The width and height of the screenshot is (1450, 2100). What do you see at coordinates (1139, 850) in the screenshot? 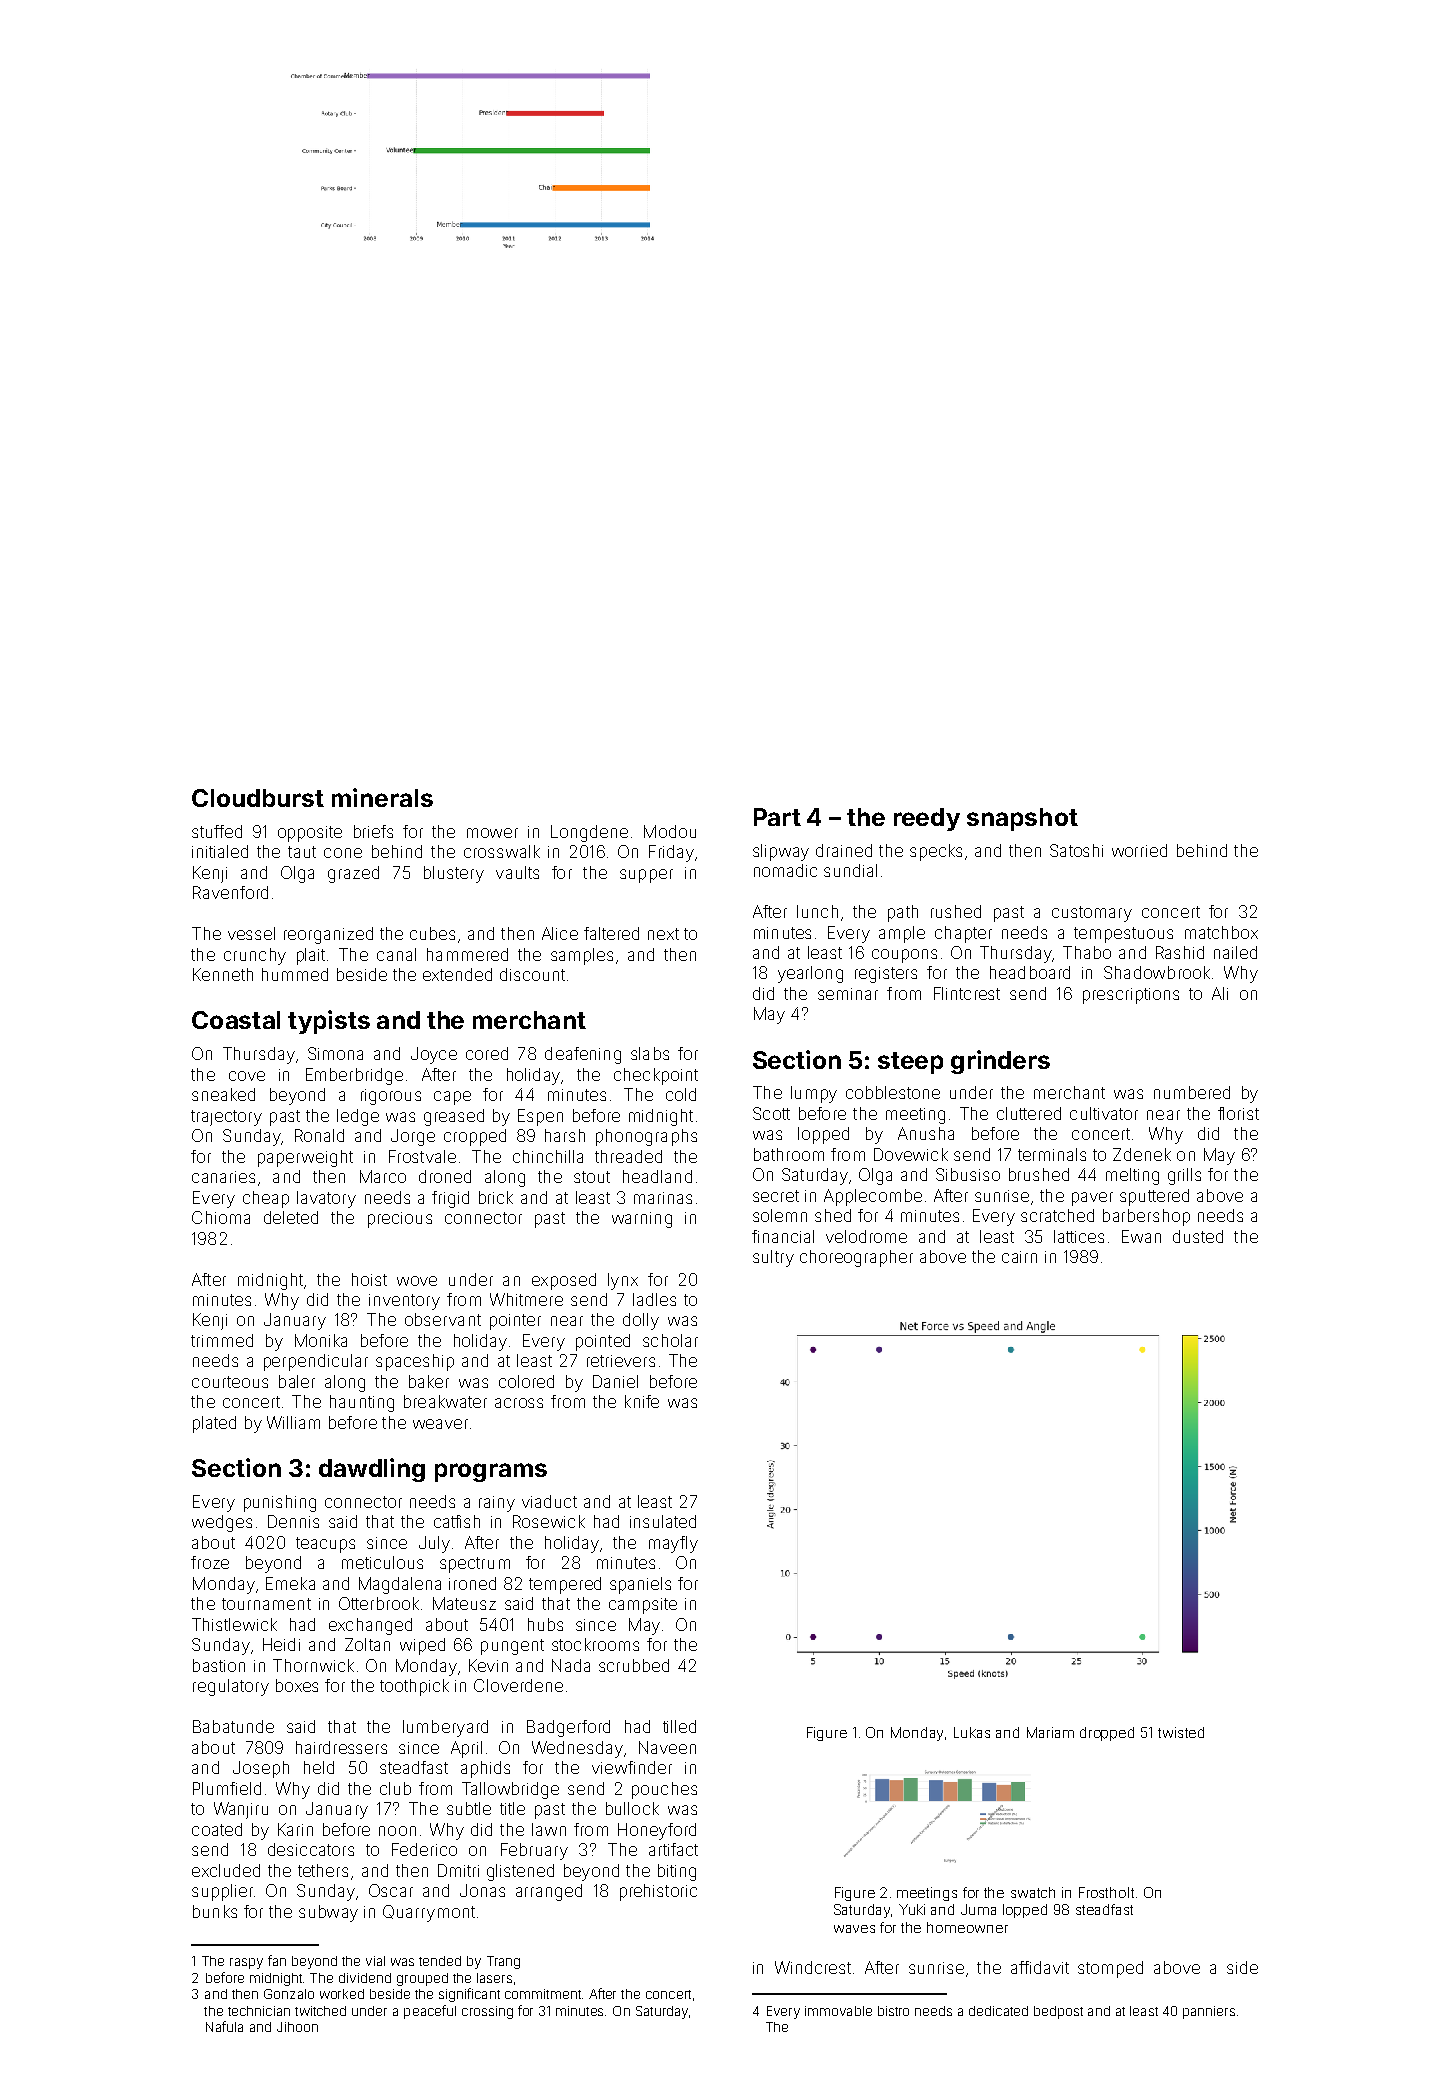
I see `worried` at bounding box center [1139, 850].
